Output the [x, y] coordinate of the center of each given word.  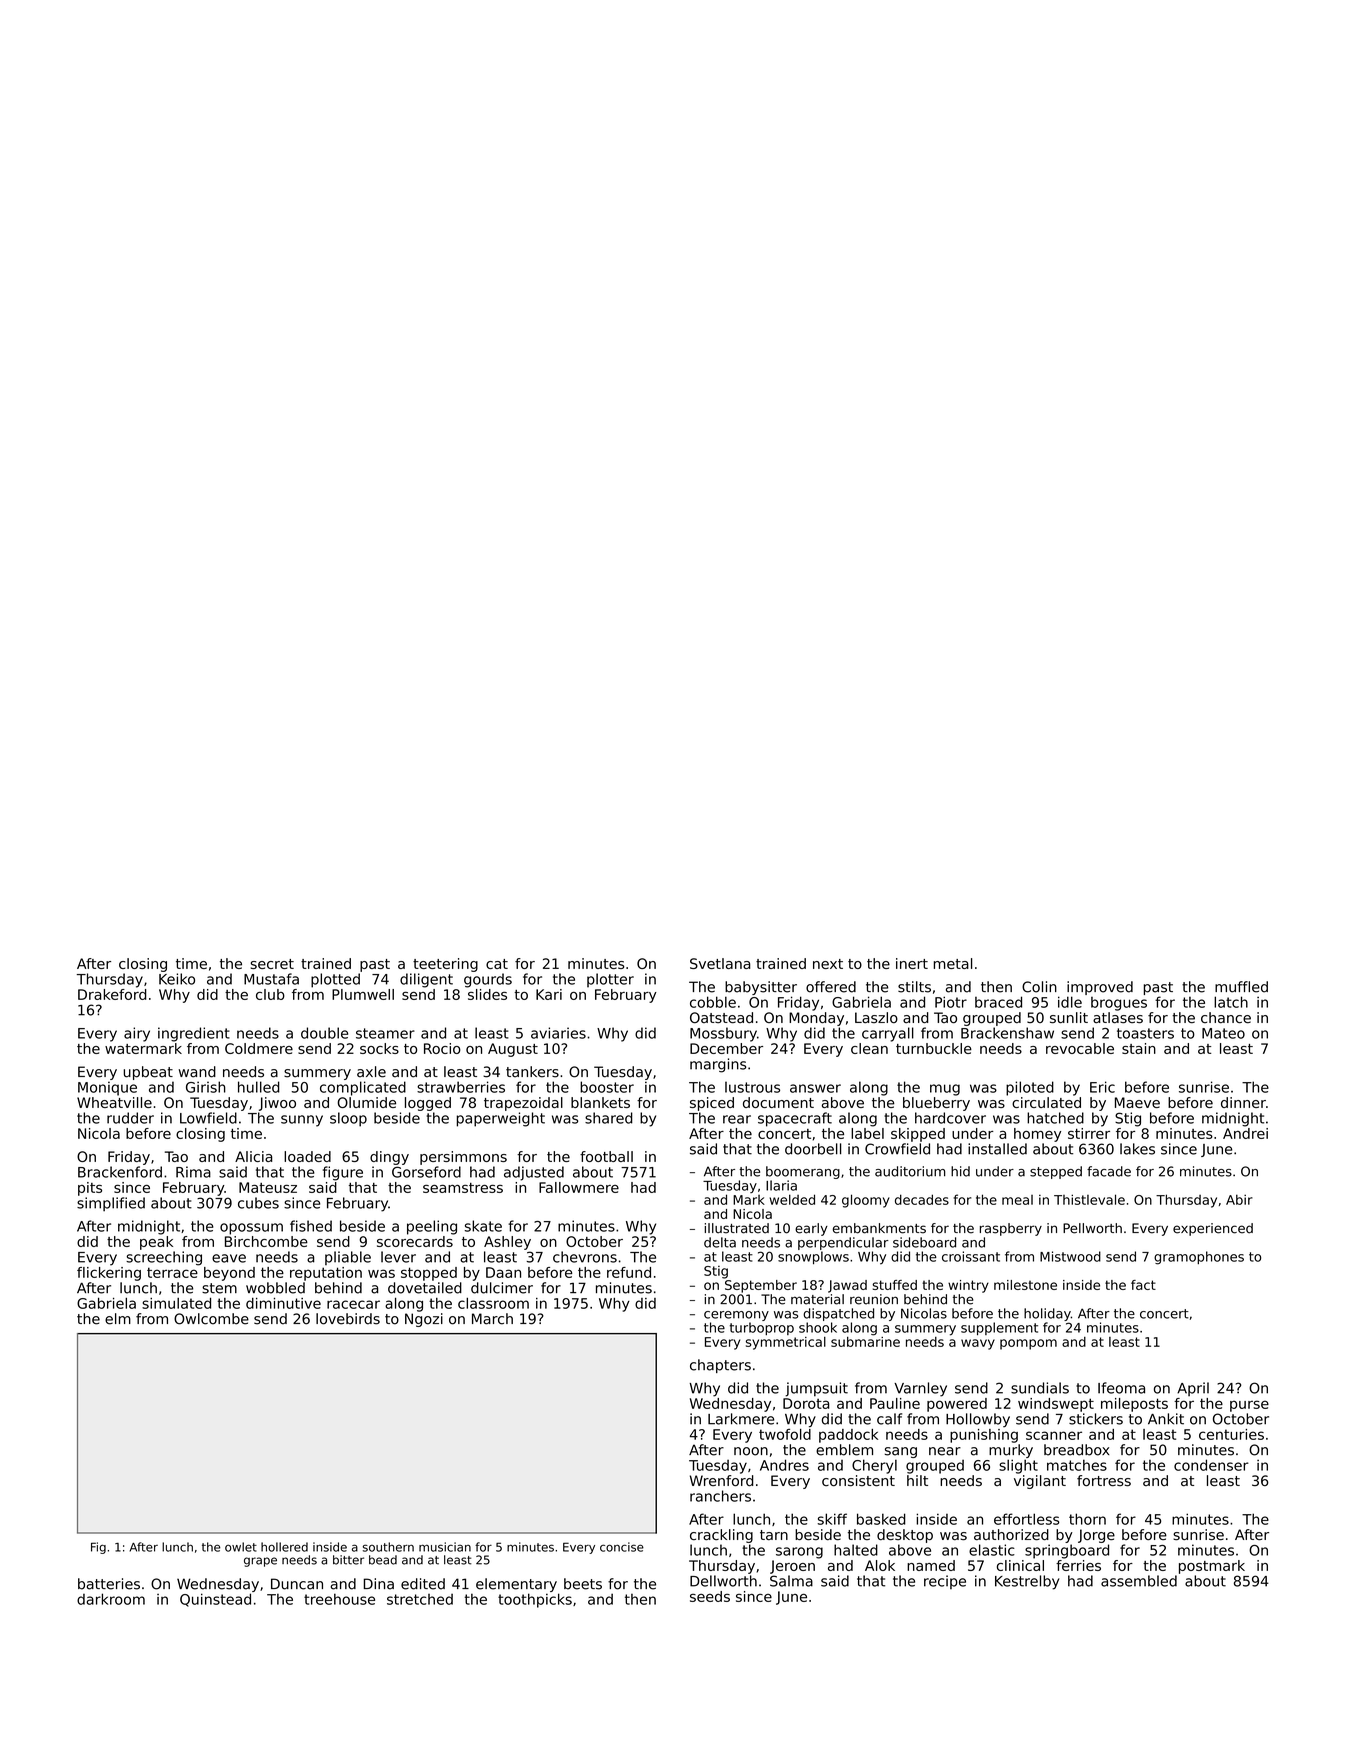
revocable [1080, 1048]
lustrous [752, 1087]
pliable [348, 1258]
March [492, 1319]
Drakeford [112, 994]
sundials [1040, 1388]
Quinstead [215, 1600]
